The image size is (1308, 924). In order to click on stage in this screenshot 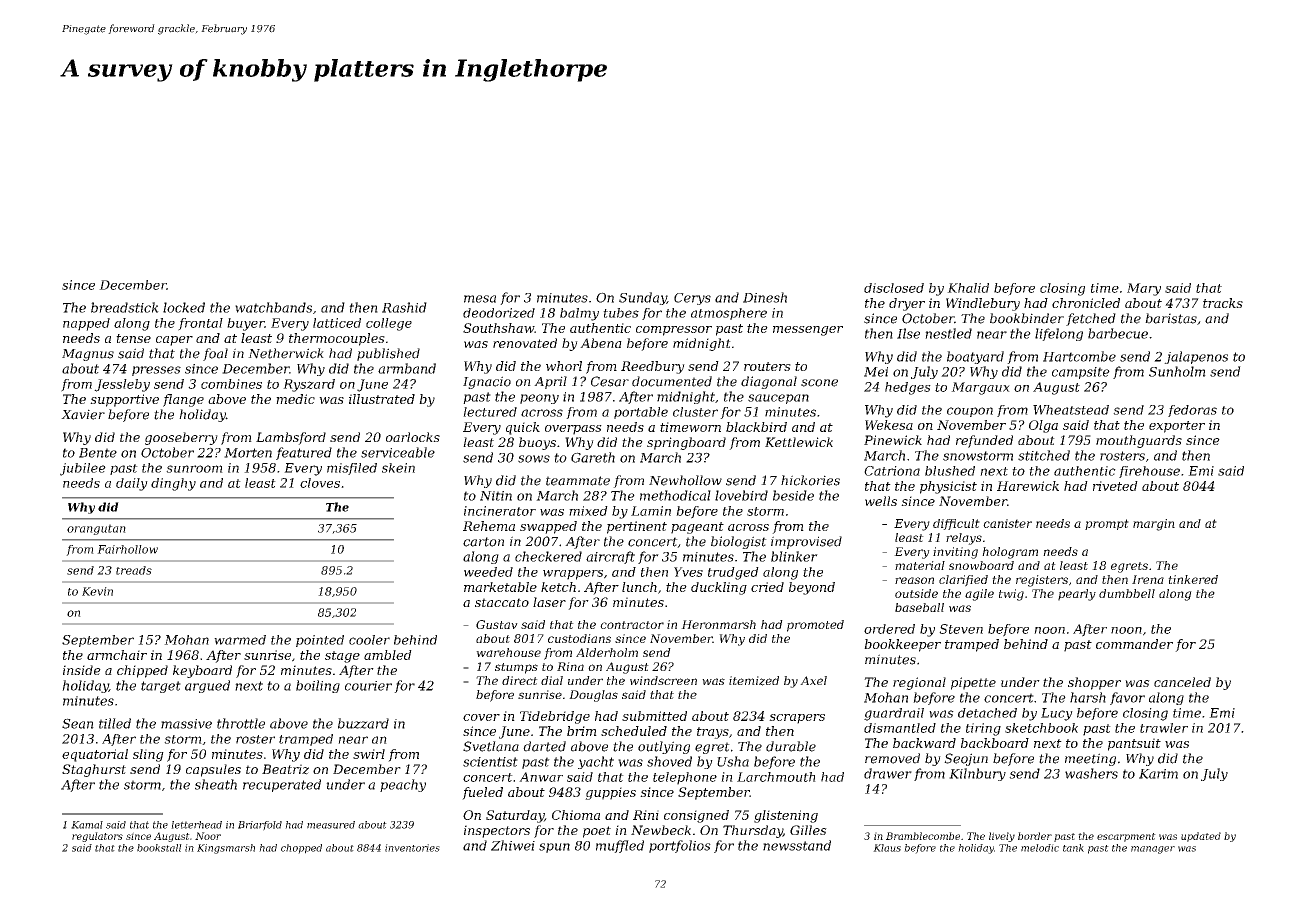, I will do `click(342, 657)`.
